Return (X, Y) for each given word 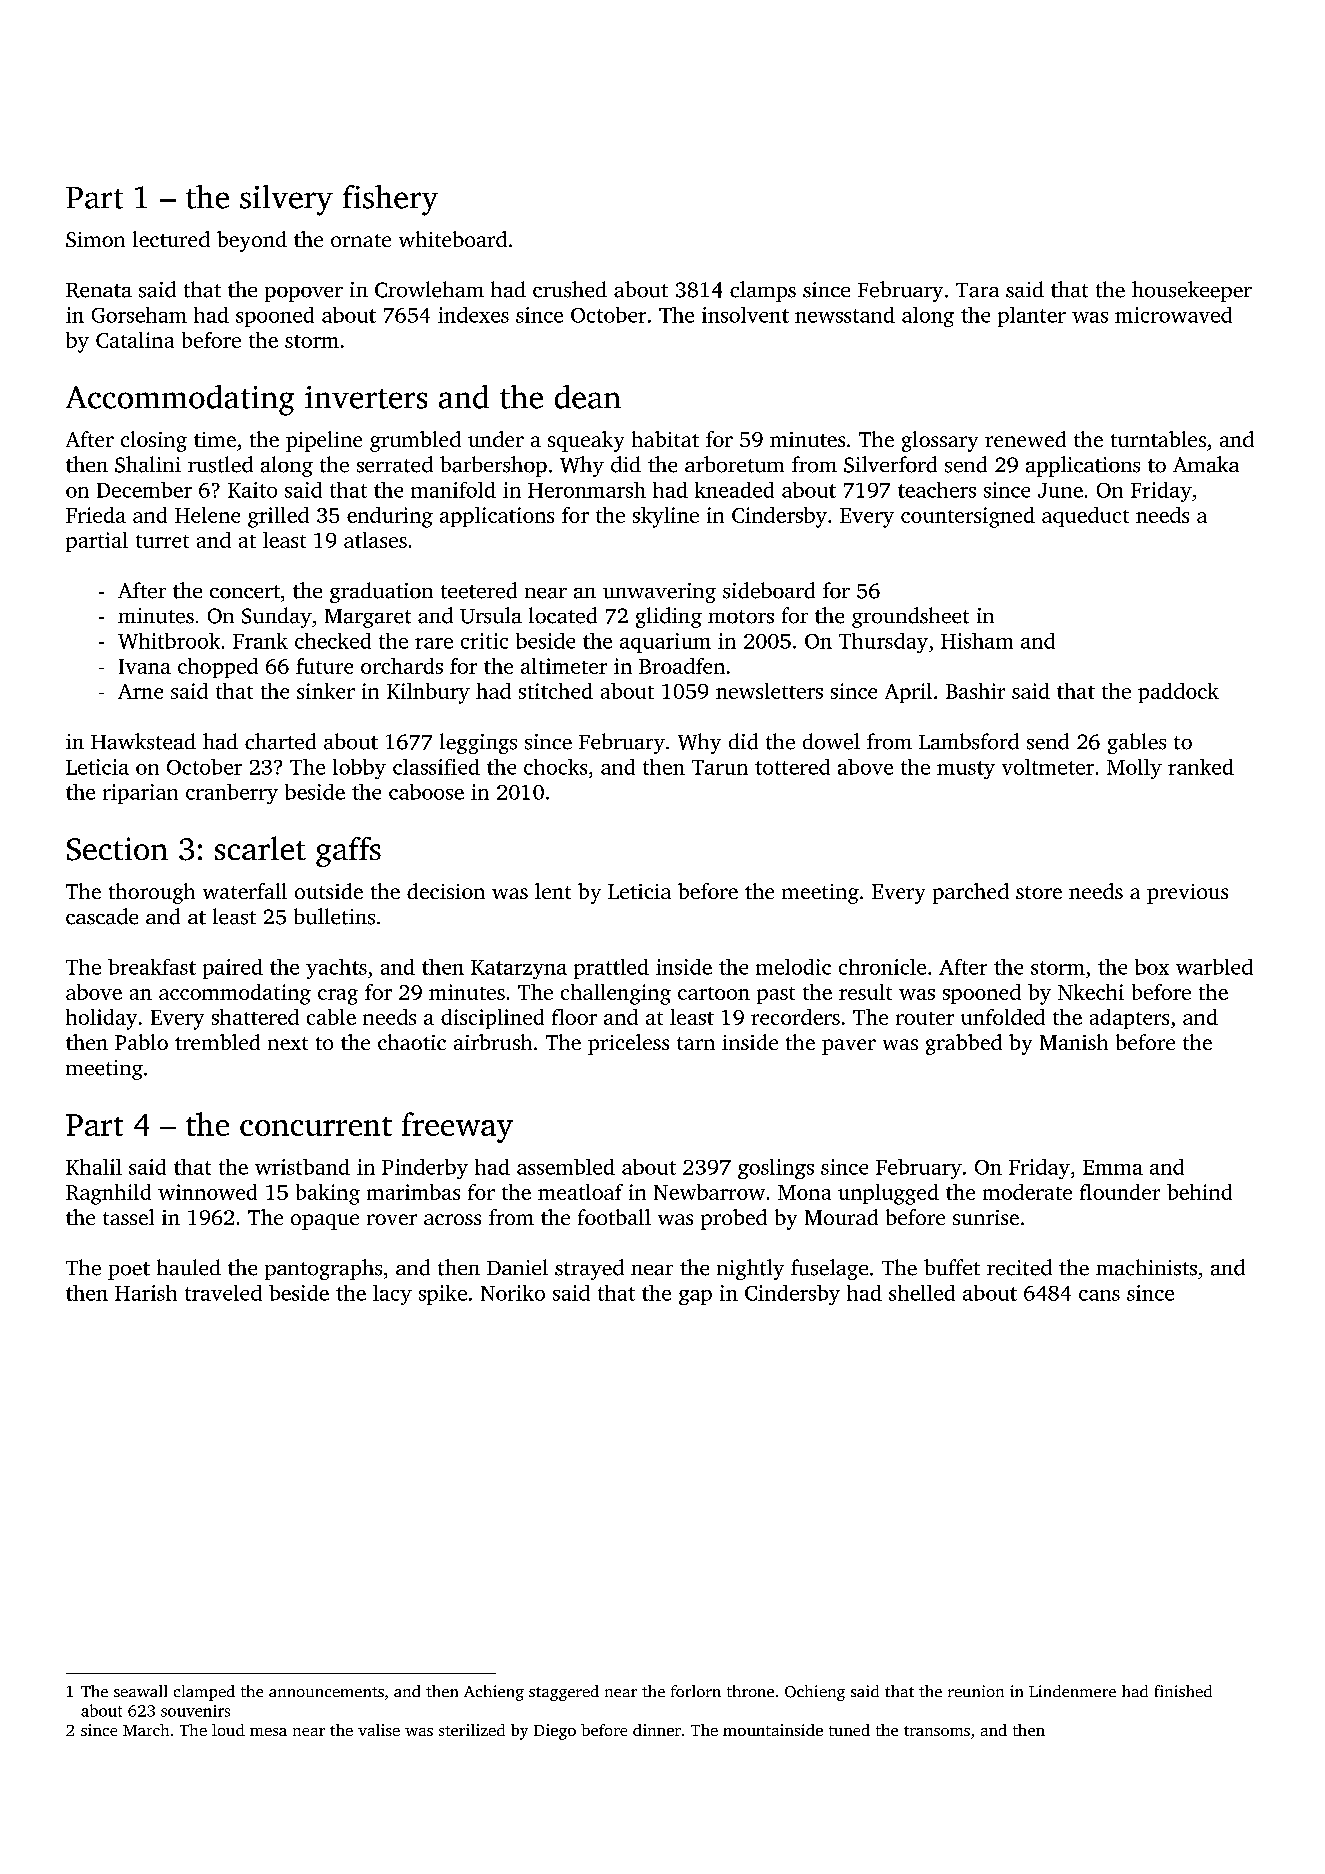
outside (329, 891)
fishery (390, 200)
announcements (326, 1692)
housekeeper (1192, 291)
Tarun (720, 767)
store (1039, 892)
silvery (286, 200)
